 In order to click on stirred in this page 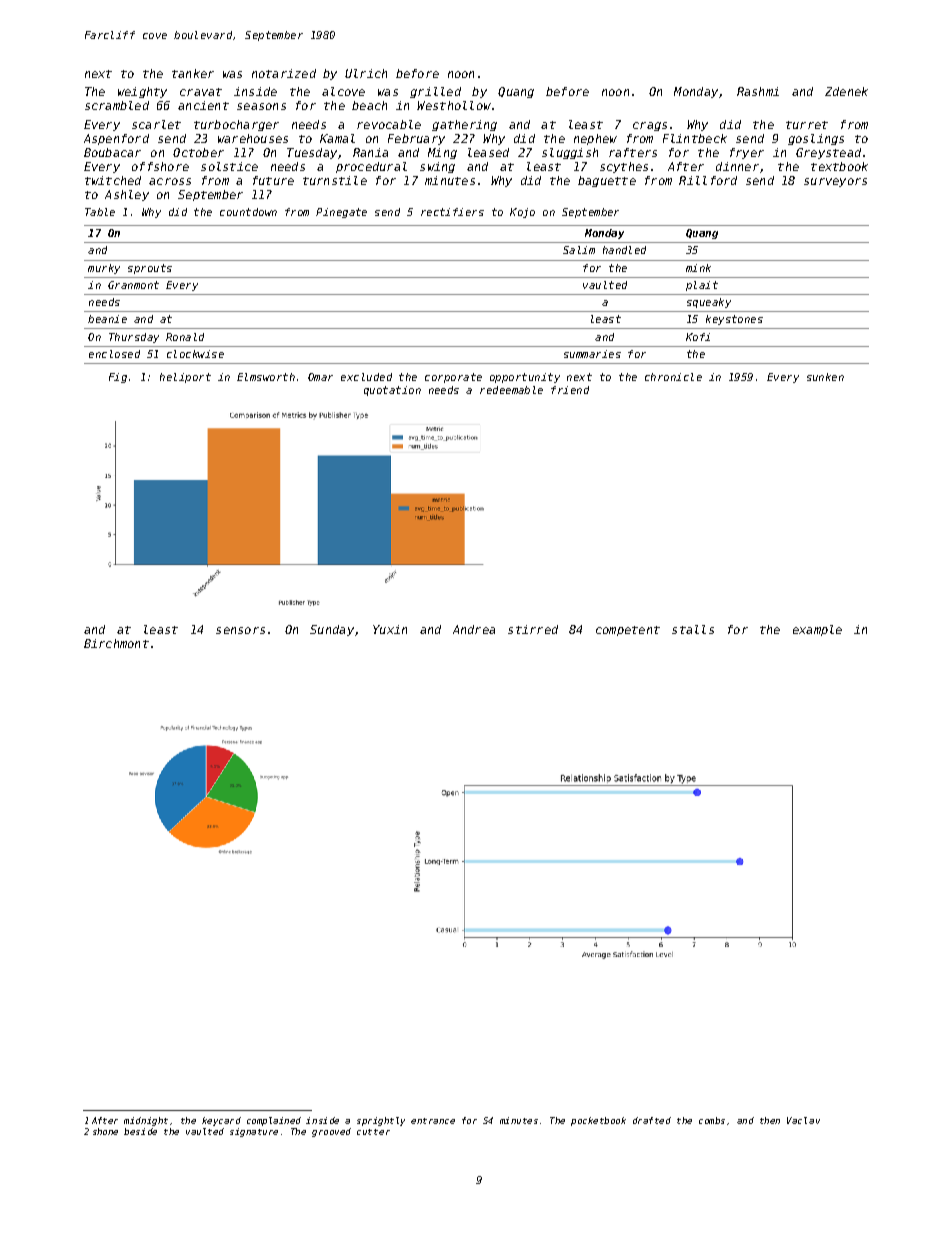, I will do `click(533, 629)`.
